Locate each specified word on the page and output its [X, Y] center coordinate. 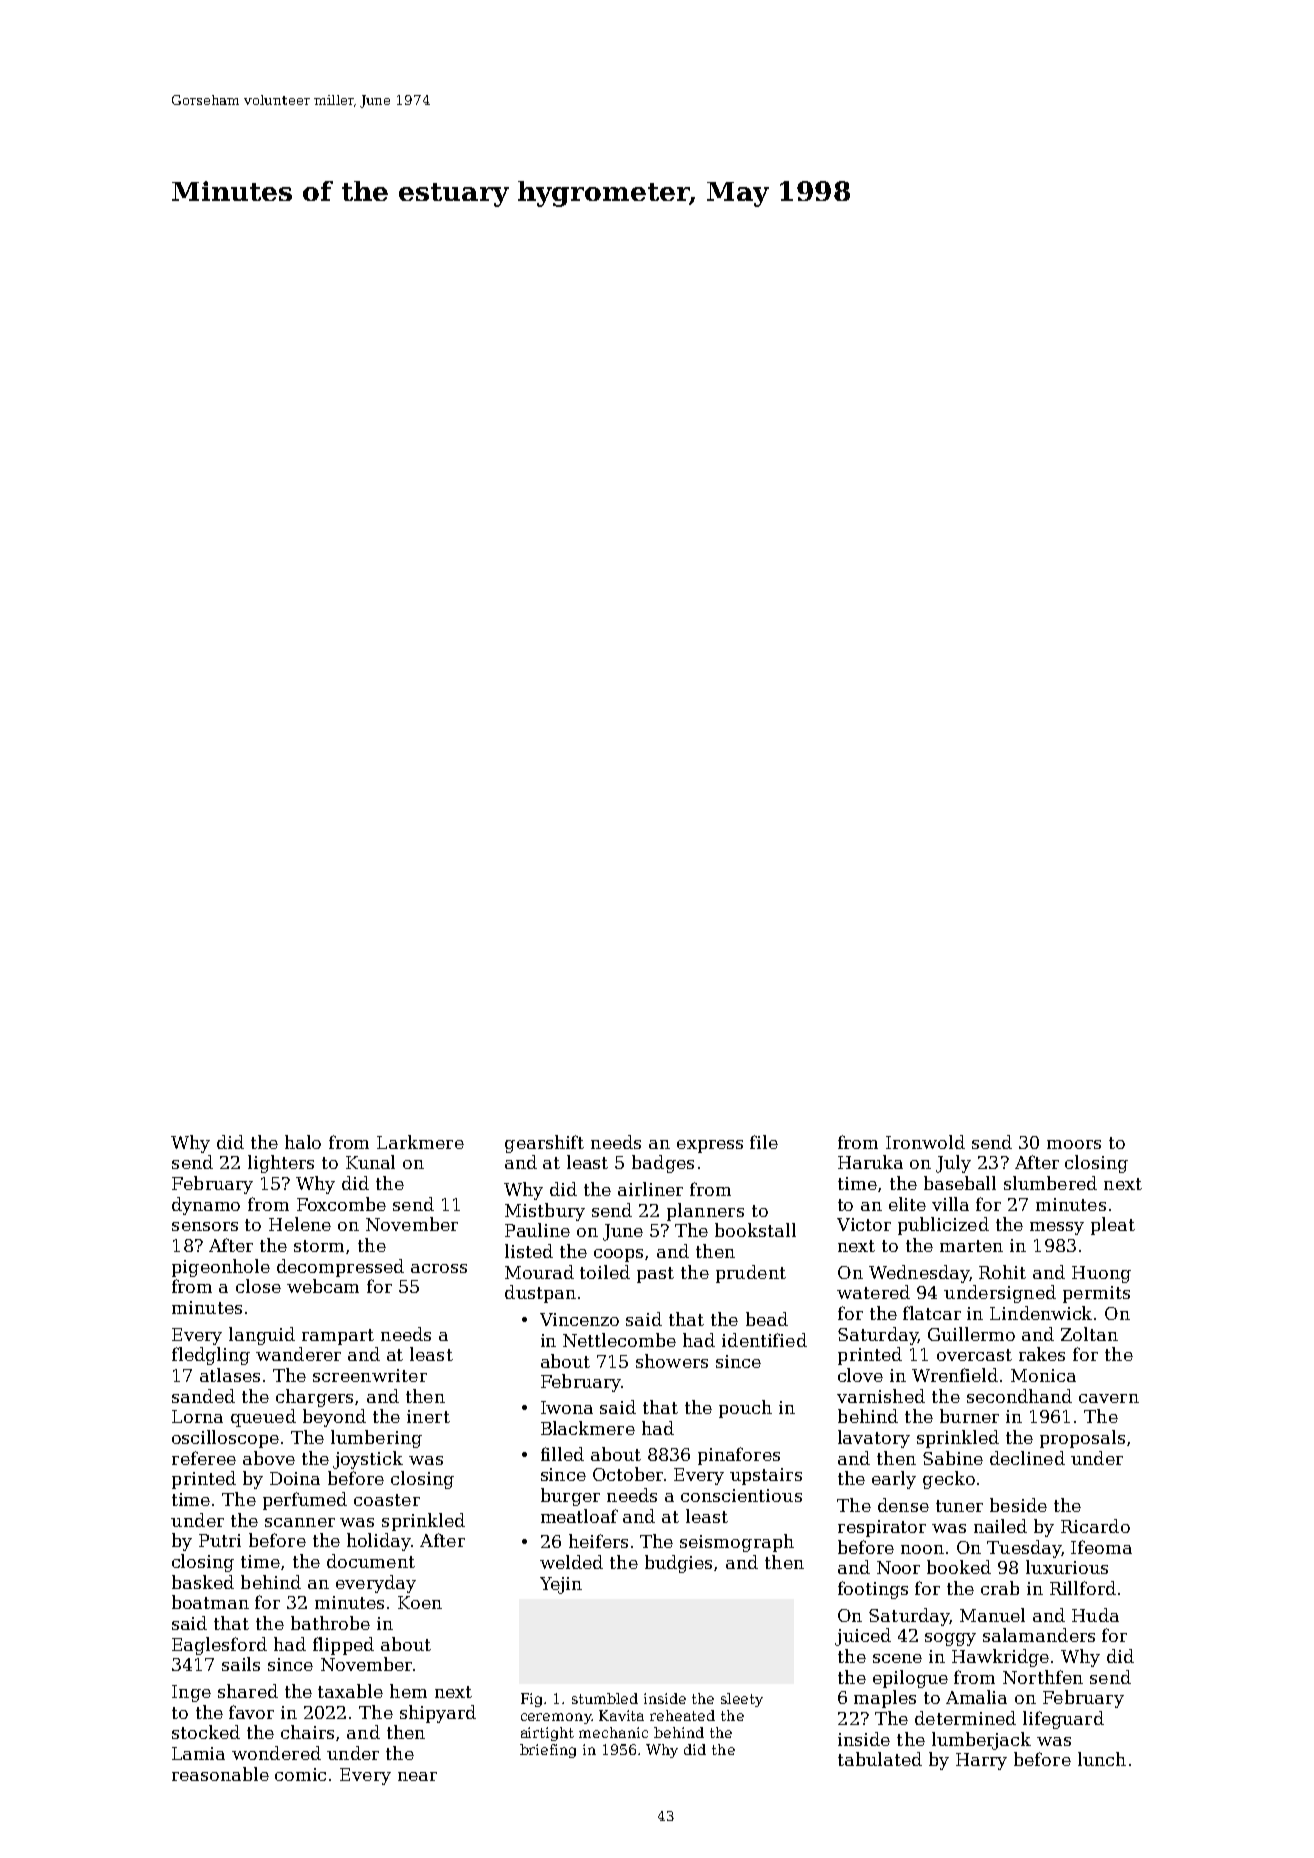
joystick [368, 1460]
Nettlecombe [619, 1340]
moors [1074, 1144]
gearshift [544, 1144]
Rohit [1002, 1272]
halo [303, 1142]
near [417, 1776]
